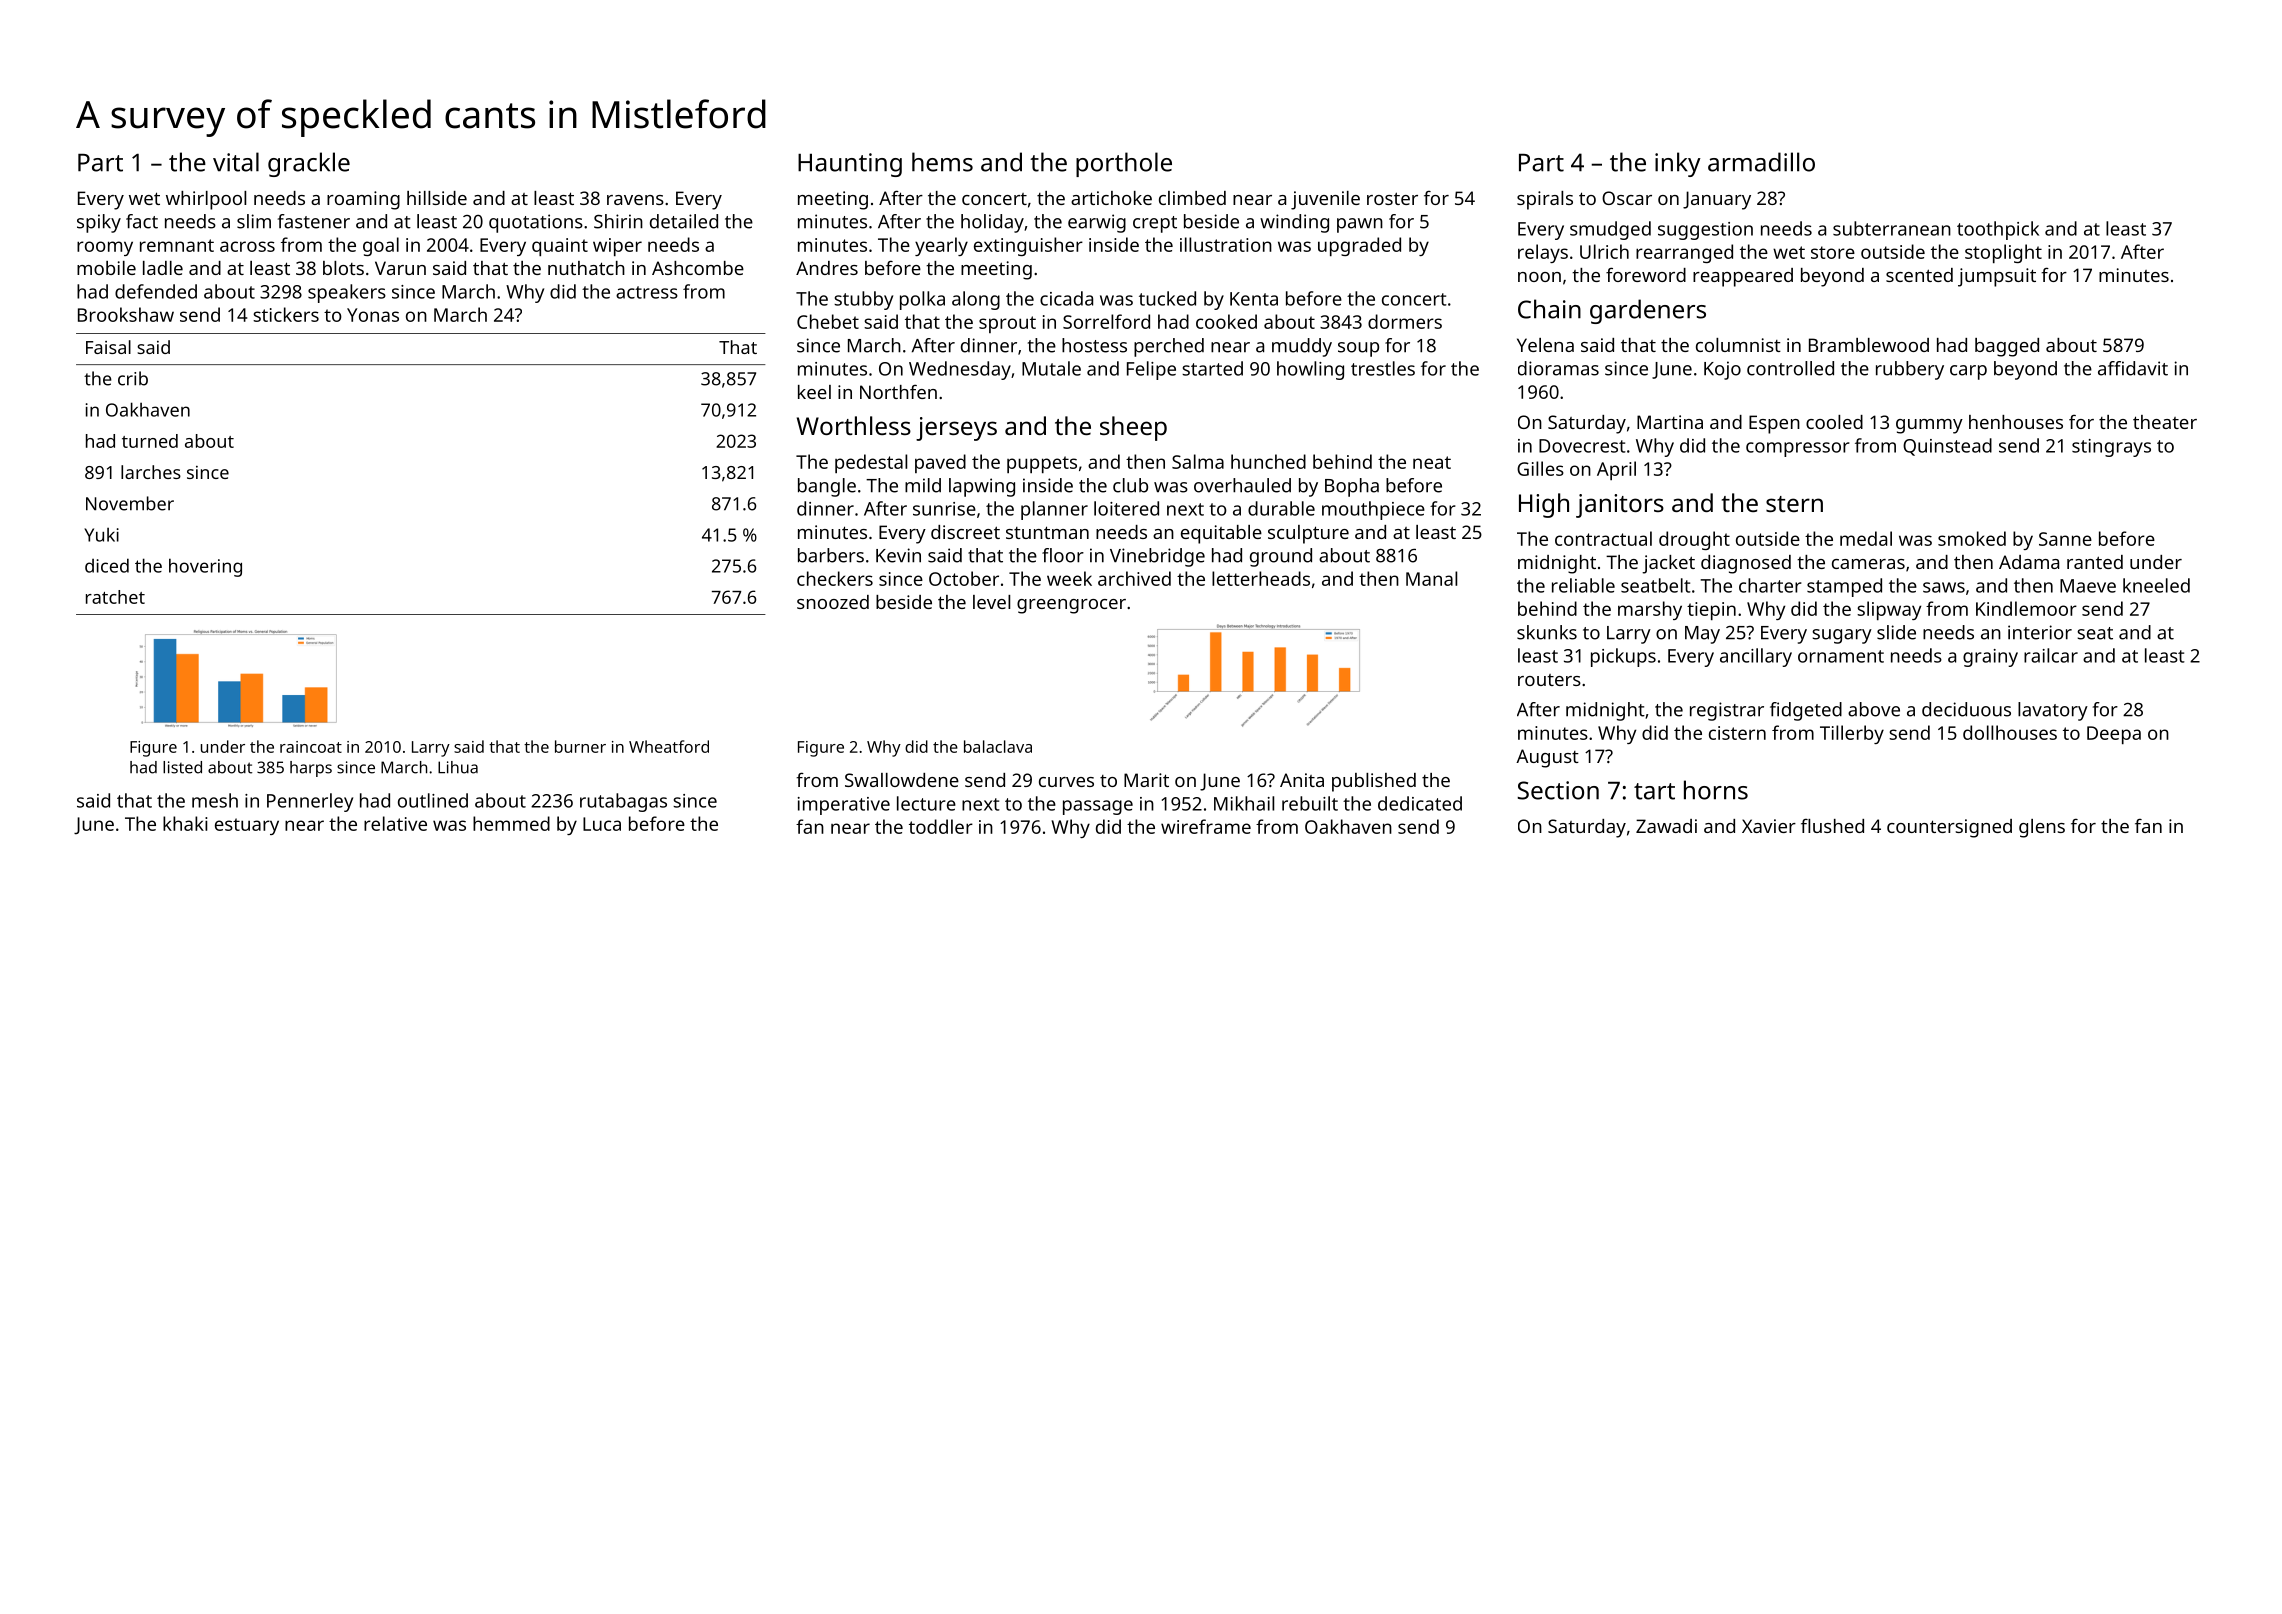  What do you see at coordinates (1358, 349) in the page?
I see `soup` at bounding box center [1358, 349].
